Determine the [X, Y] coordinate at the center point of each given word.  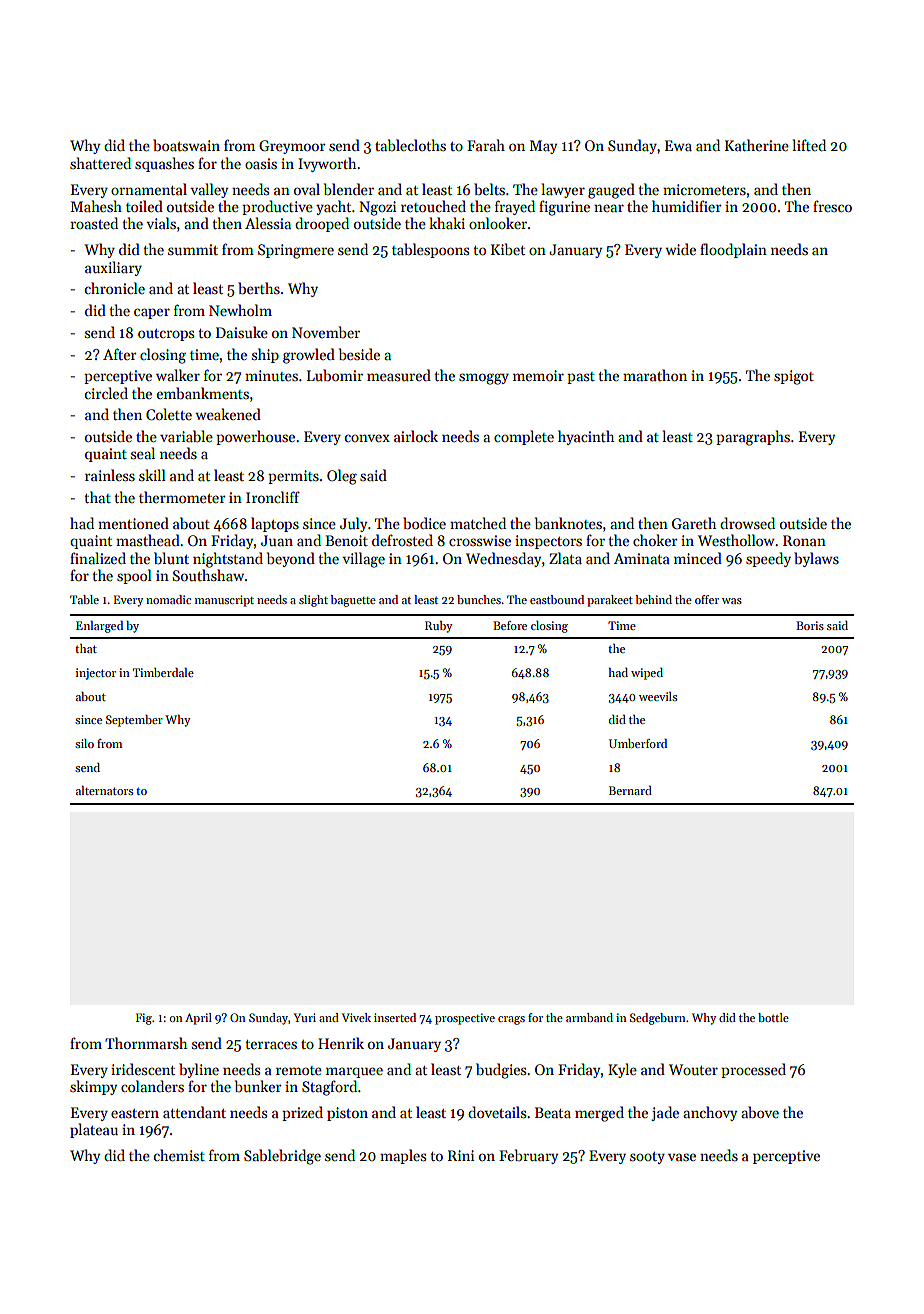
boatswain [186, 145]
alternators [104, 790]
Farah [486, 145]
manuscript [224, 601]
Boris [810, 625]
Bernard [630, 790]
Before [510, 625]
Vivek [356, 1017]
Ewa [678, 145]
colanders [152, 1086]
